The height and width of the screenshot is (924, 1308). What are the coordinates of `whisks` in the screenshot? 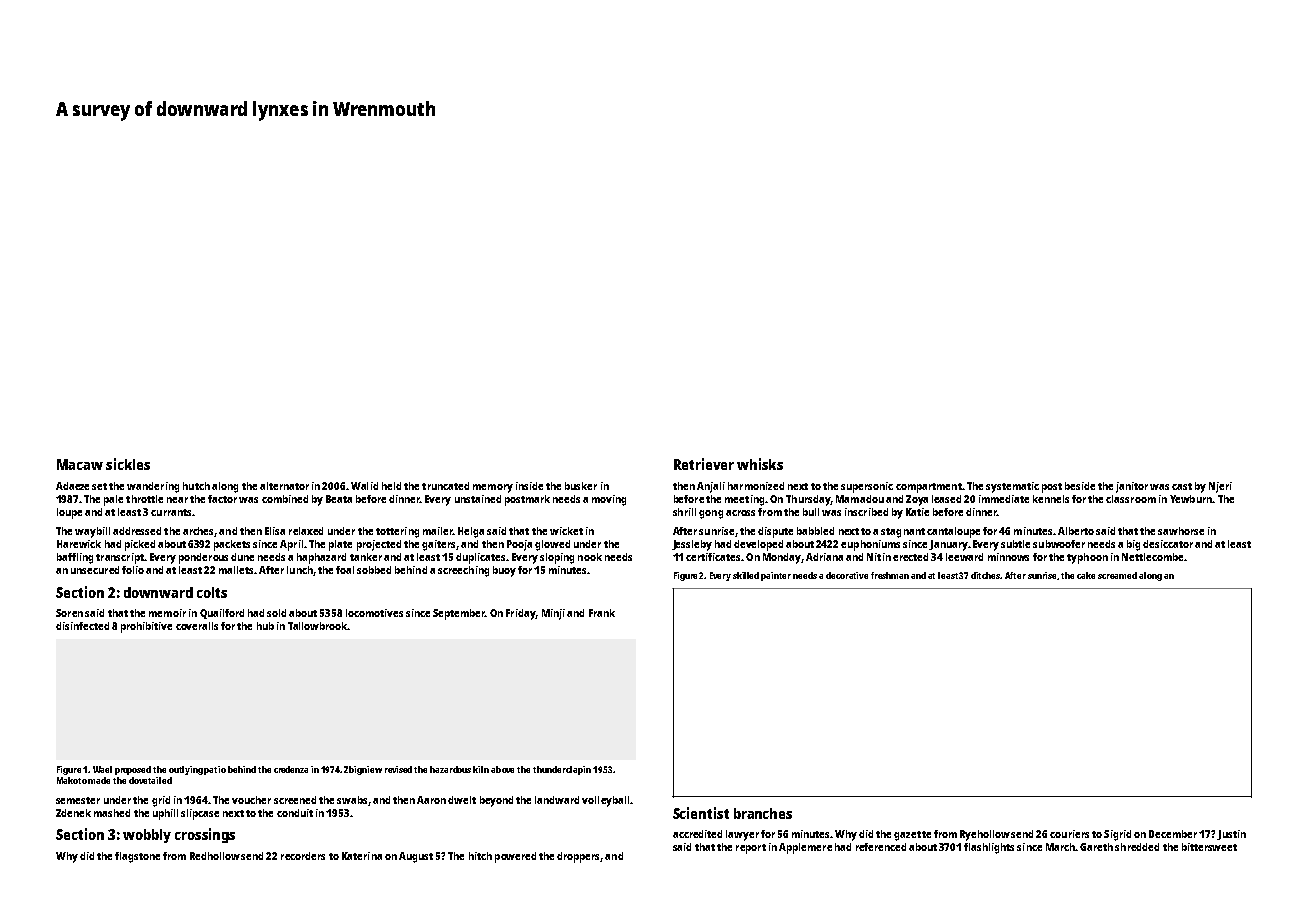 It's located at (760, 464).
